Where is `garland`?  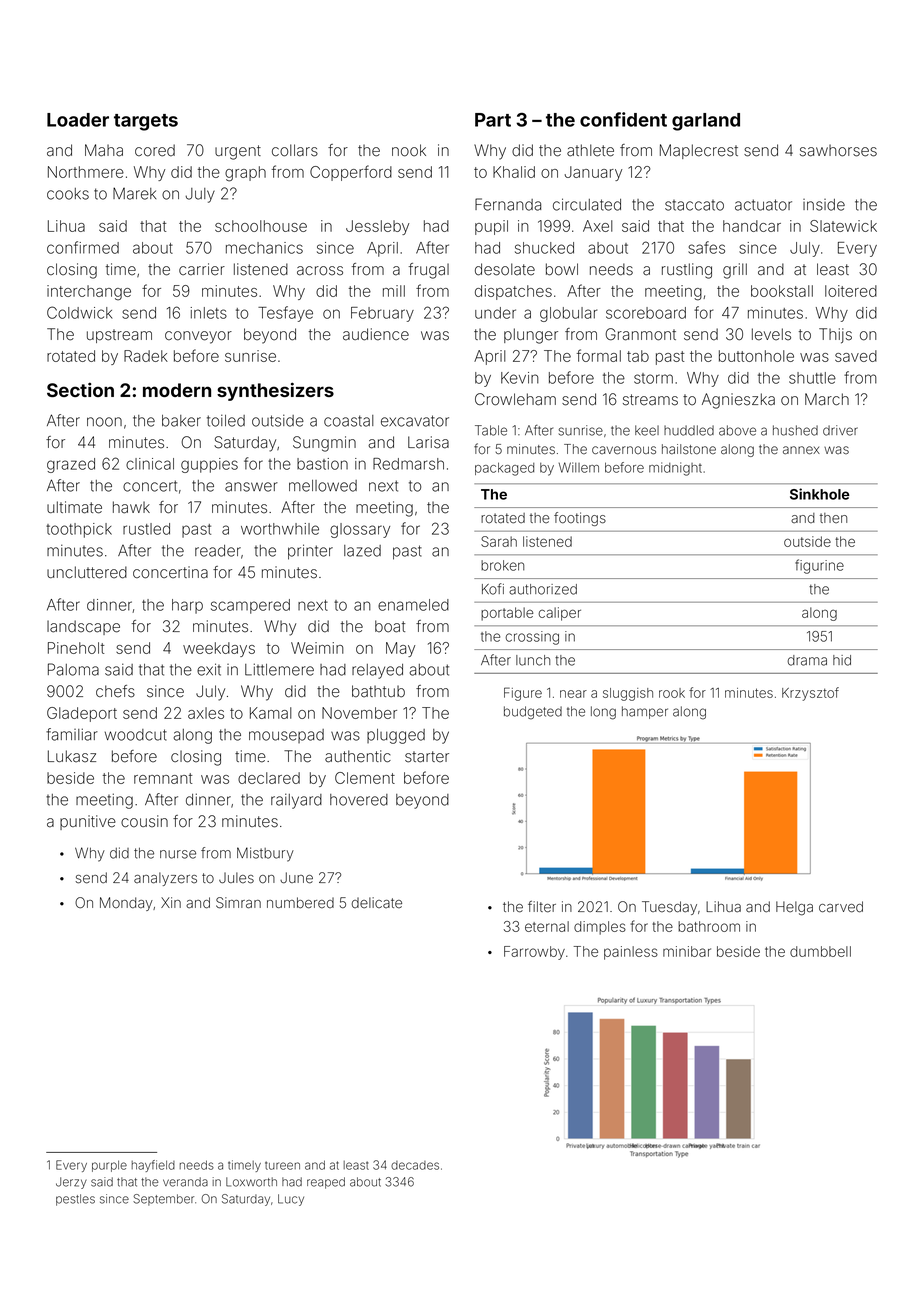
garland is located at coordinates (706, 122).
